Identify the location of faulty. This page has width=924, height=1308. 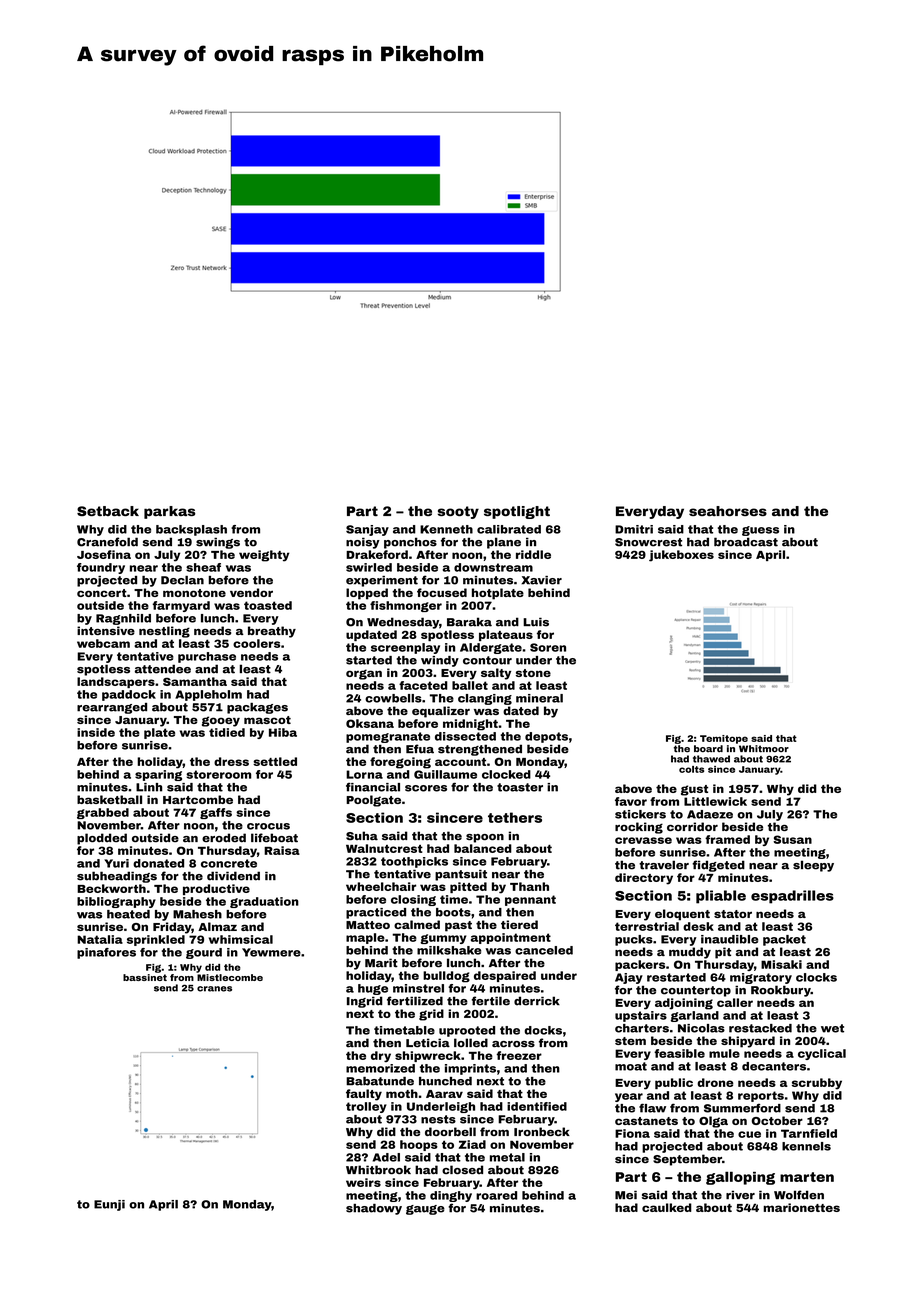
(364, 1095).
